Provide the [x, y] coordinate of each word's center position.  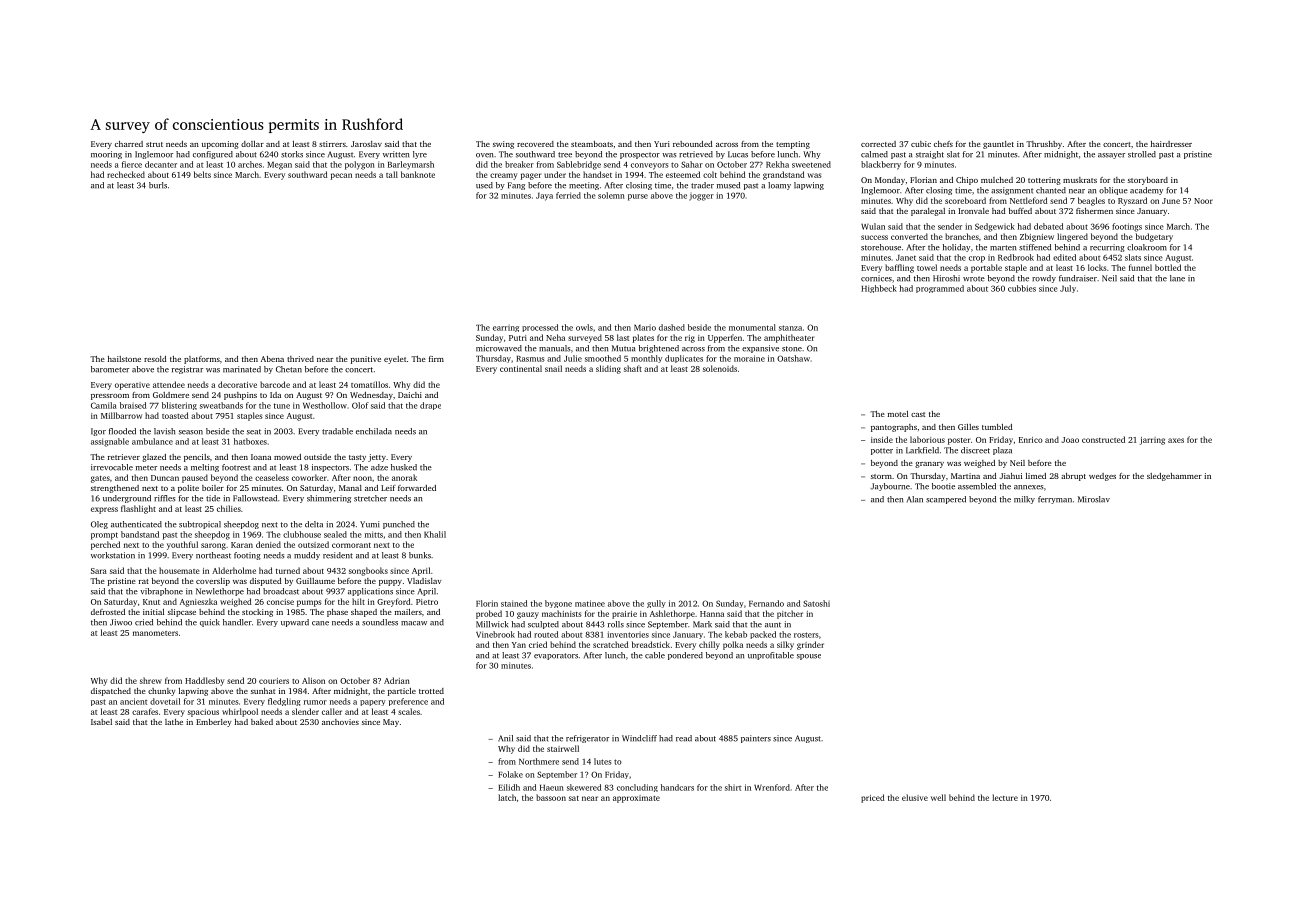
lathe [174, 722]
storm [881, 476]
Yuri [662, 144]
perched [105, 545]
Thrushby [1044, 145]
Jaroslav [366, 144]
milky [1024, 500]
